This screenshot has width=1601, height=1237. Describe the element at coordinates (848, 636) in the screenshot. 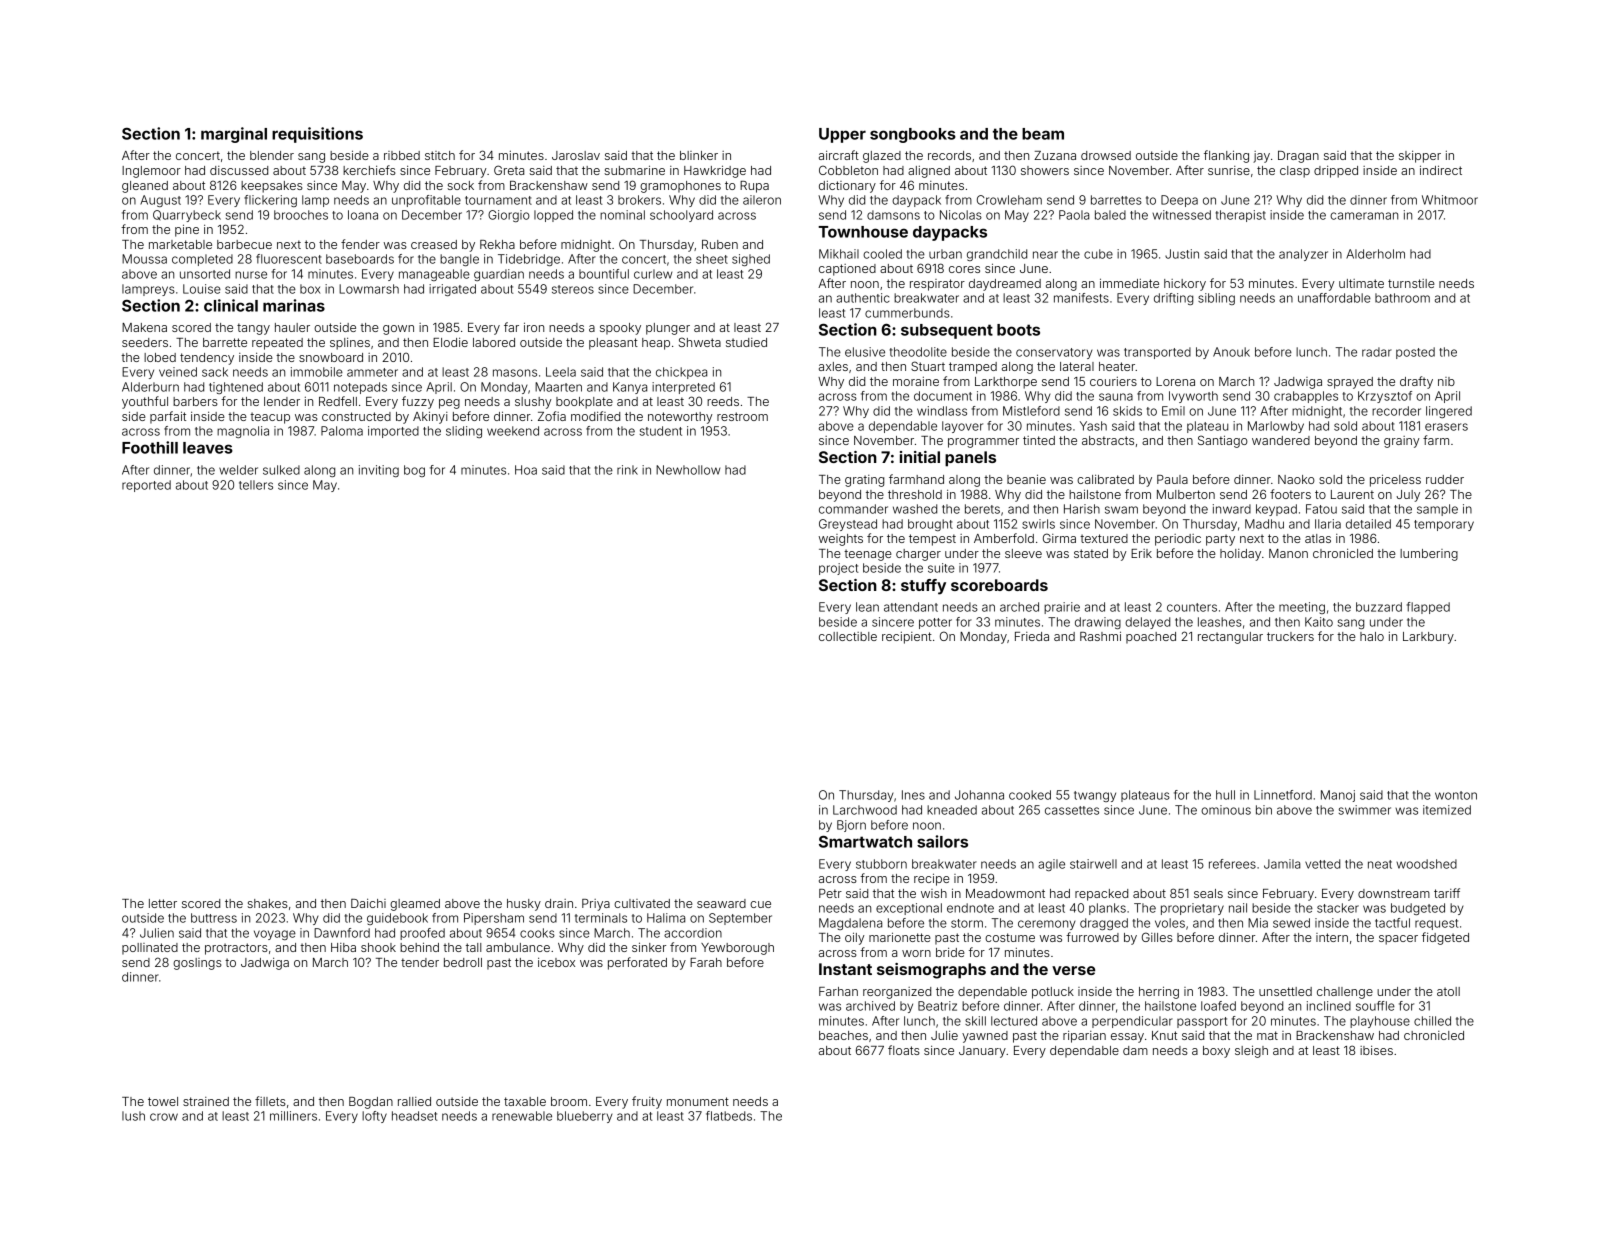

I see `collectible` at that location.
